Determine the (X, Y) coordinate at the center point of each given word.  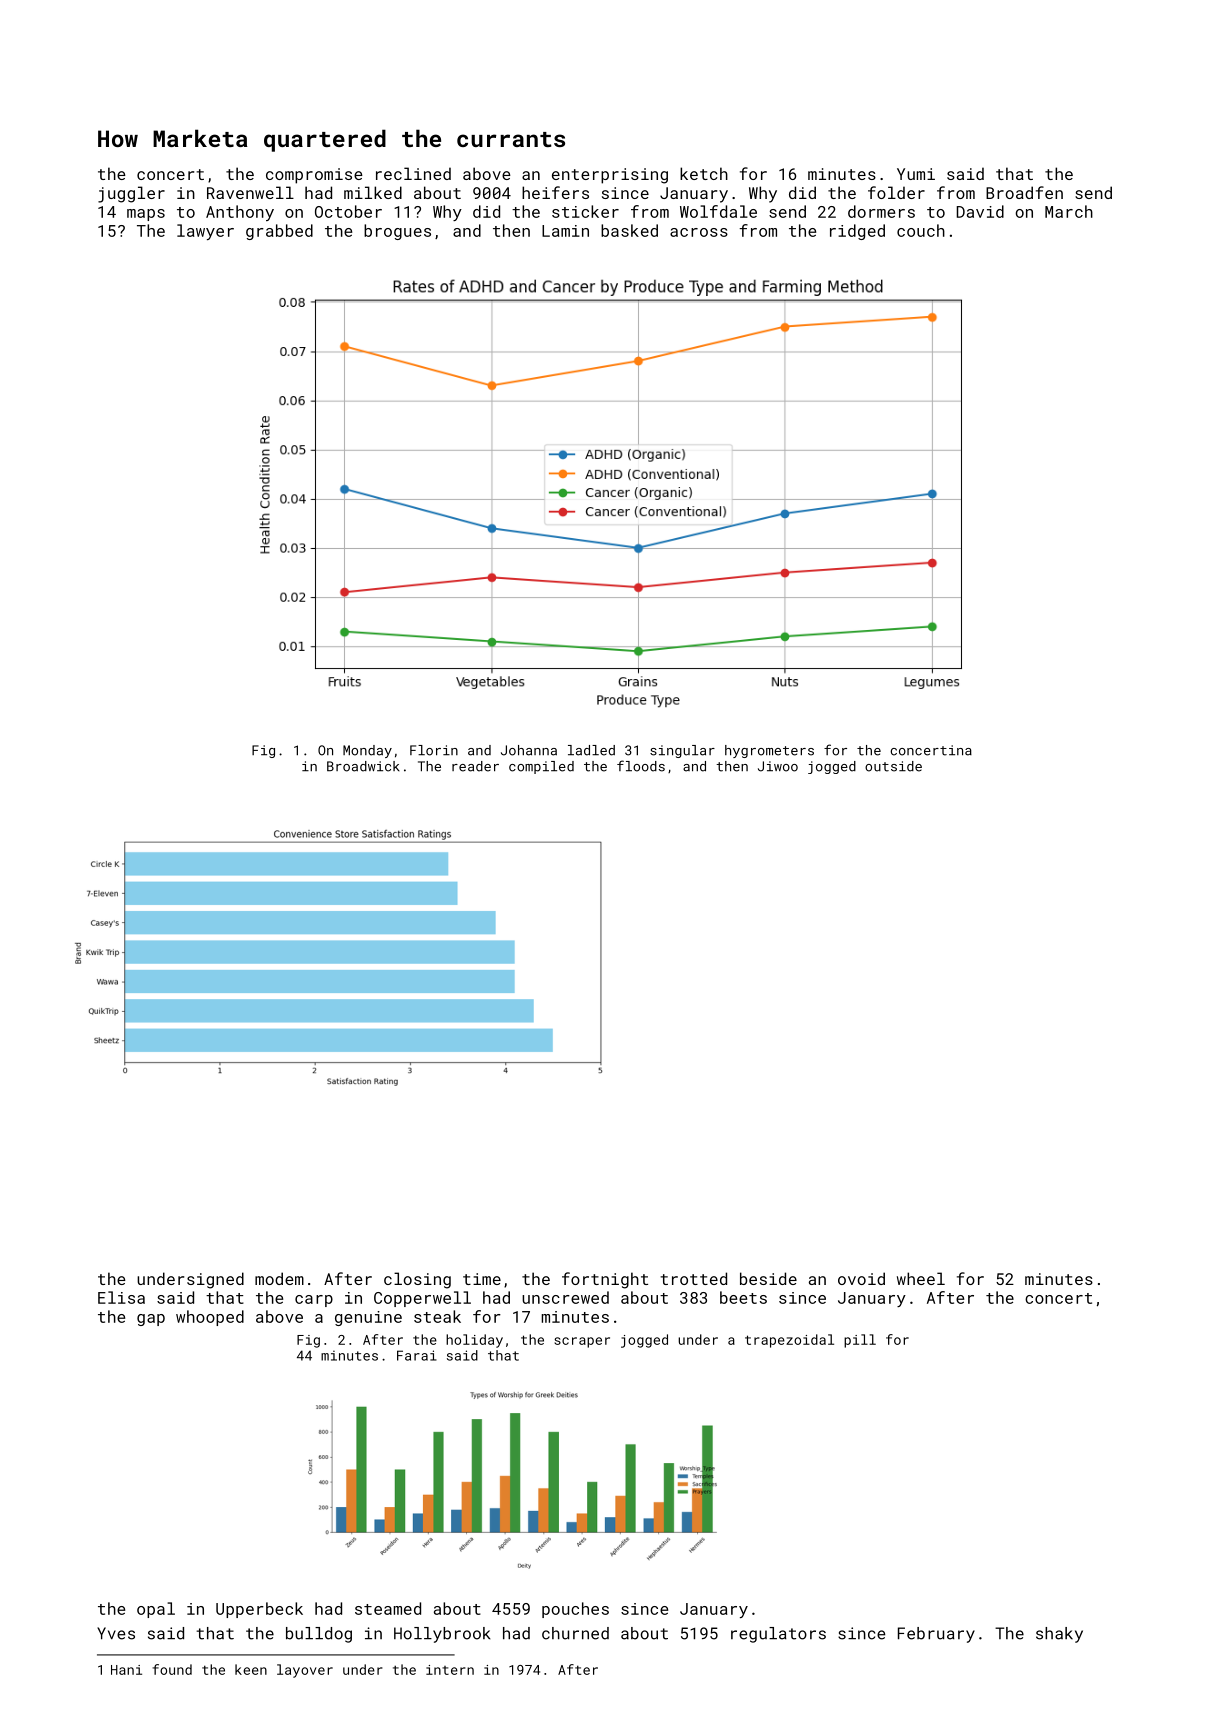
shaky (1059, 1635)
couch (921, 230)
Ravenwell (250, 192)
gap (151, 1320)
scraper (582, 1342)
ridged (857, 232)
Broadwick (363, 766)
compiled (541, 767)
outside (893, 766)
